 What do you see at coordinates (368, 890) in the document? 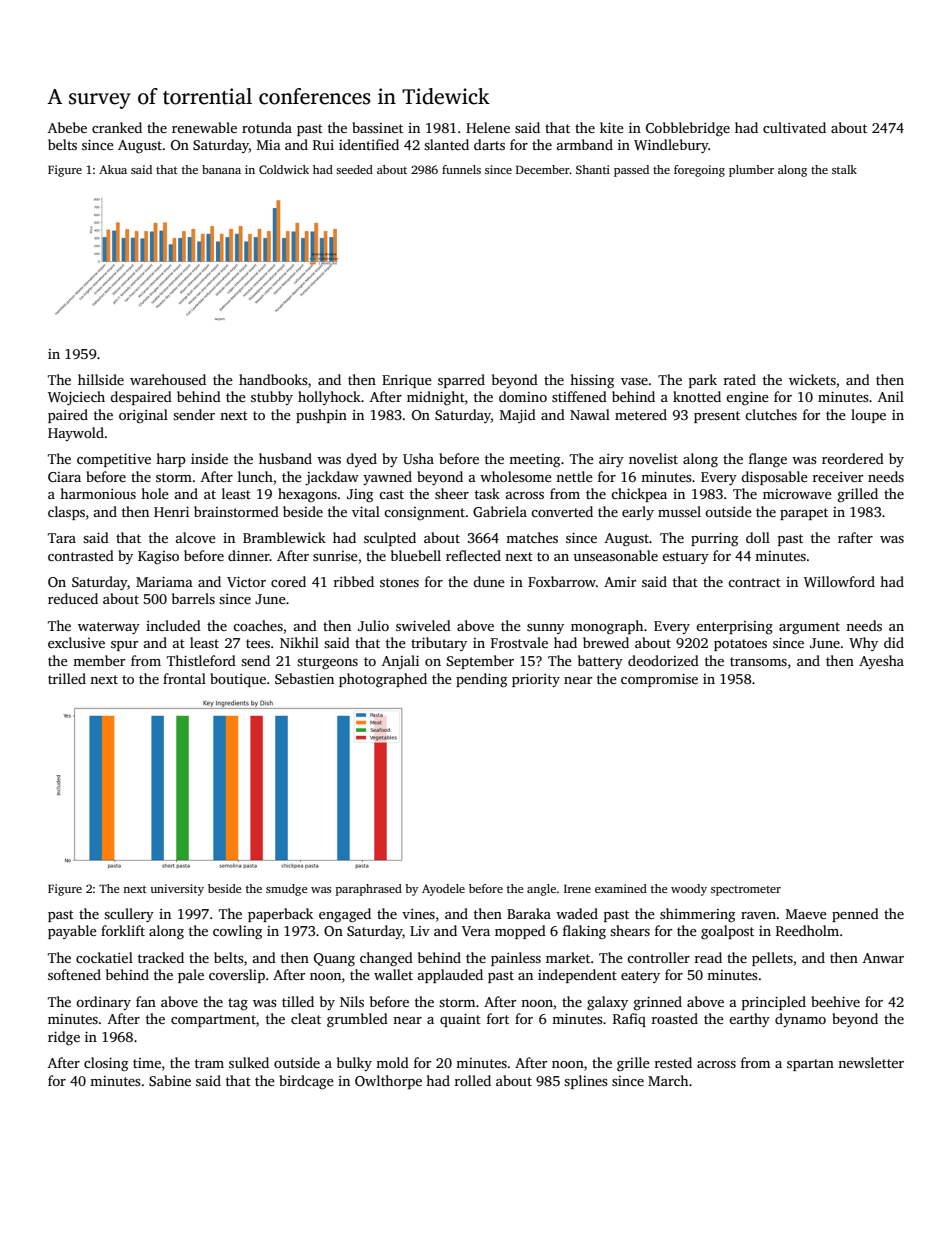
I see `paraphrased` at bounding box center [368, 890].
